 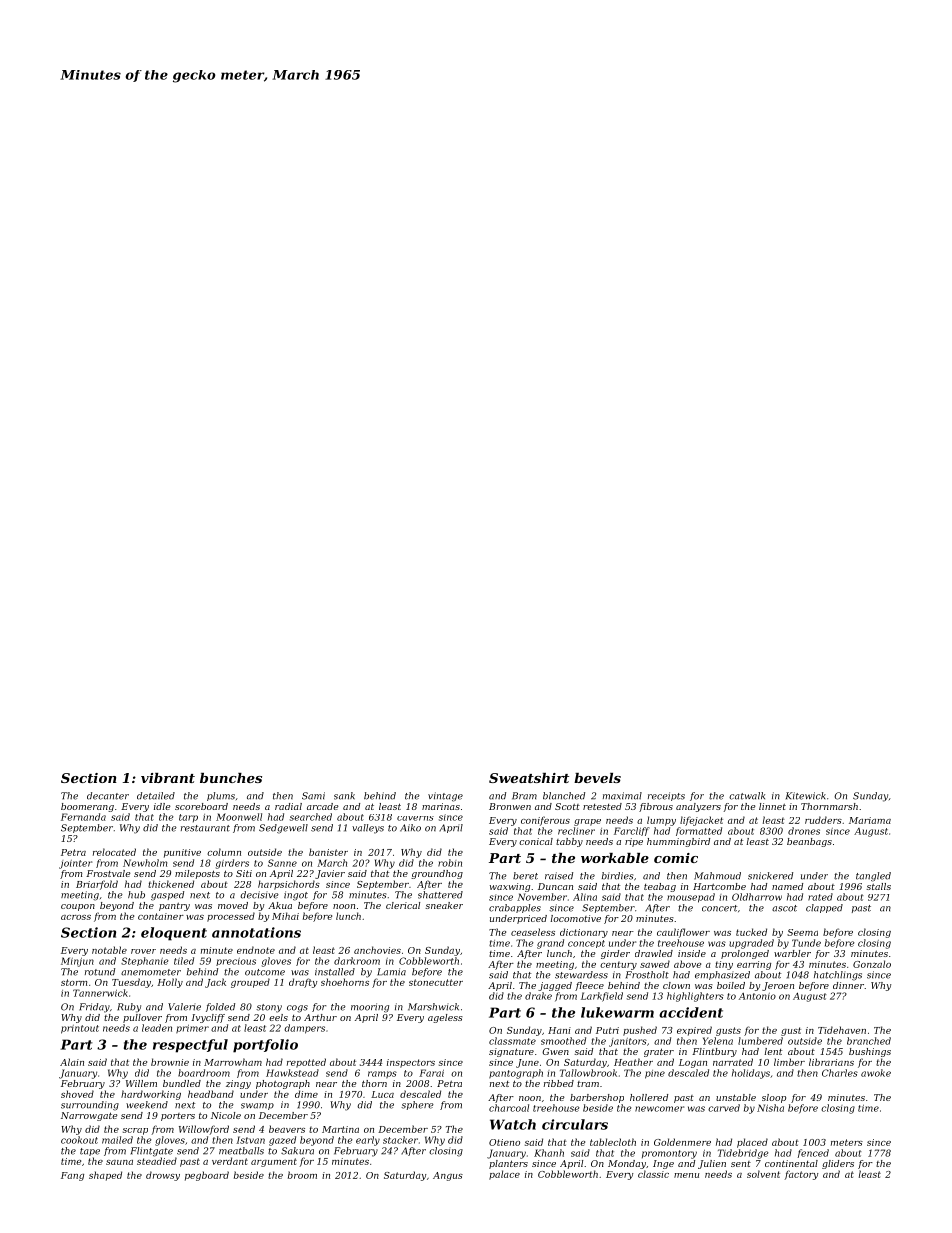 I want to click on anchovies, so click(x=377, y=950).
